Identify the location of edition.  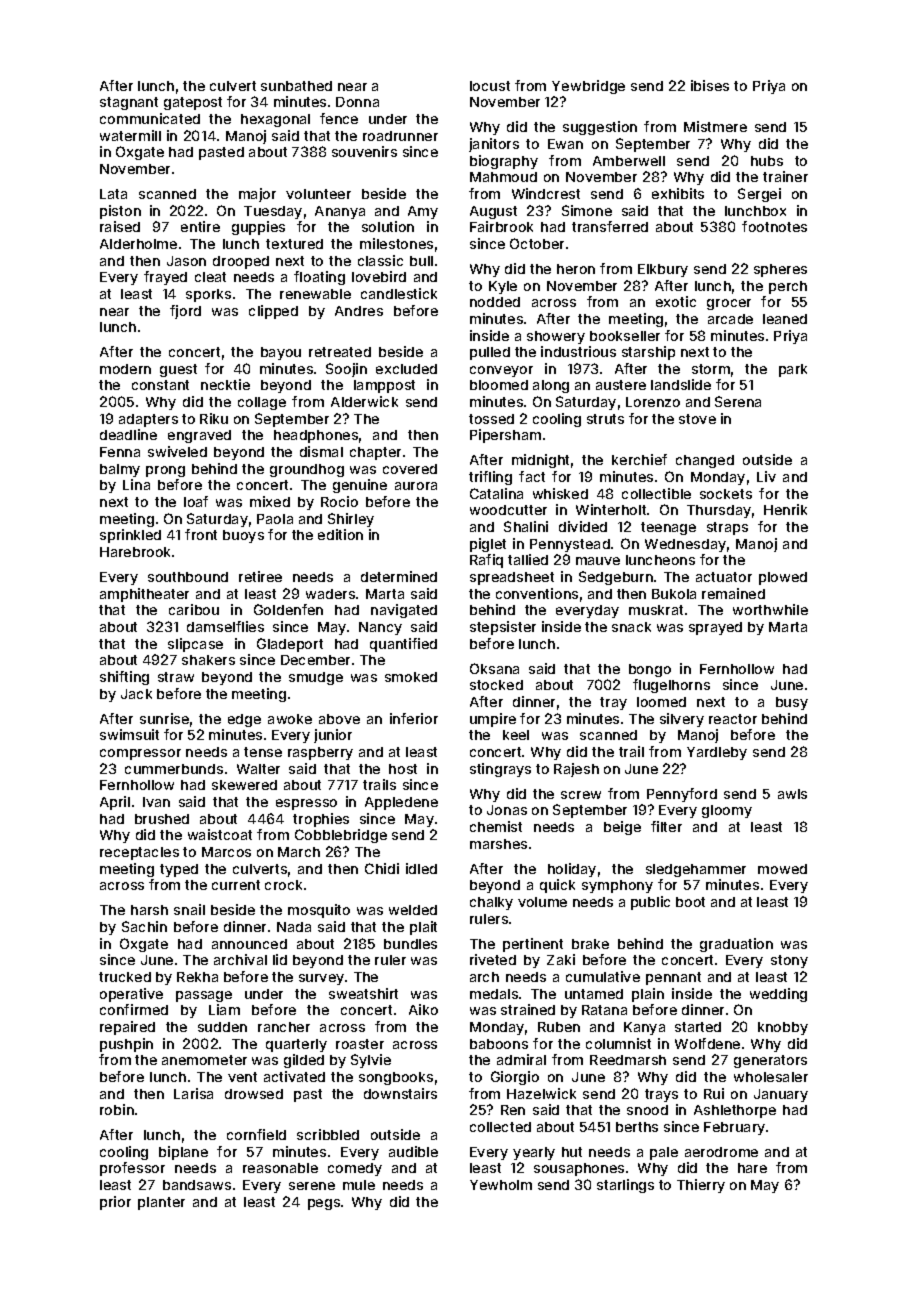
(340, 534).
